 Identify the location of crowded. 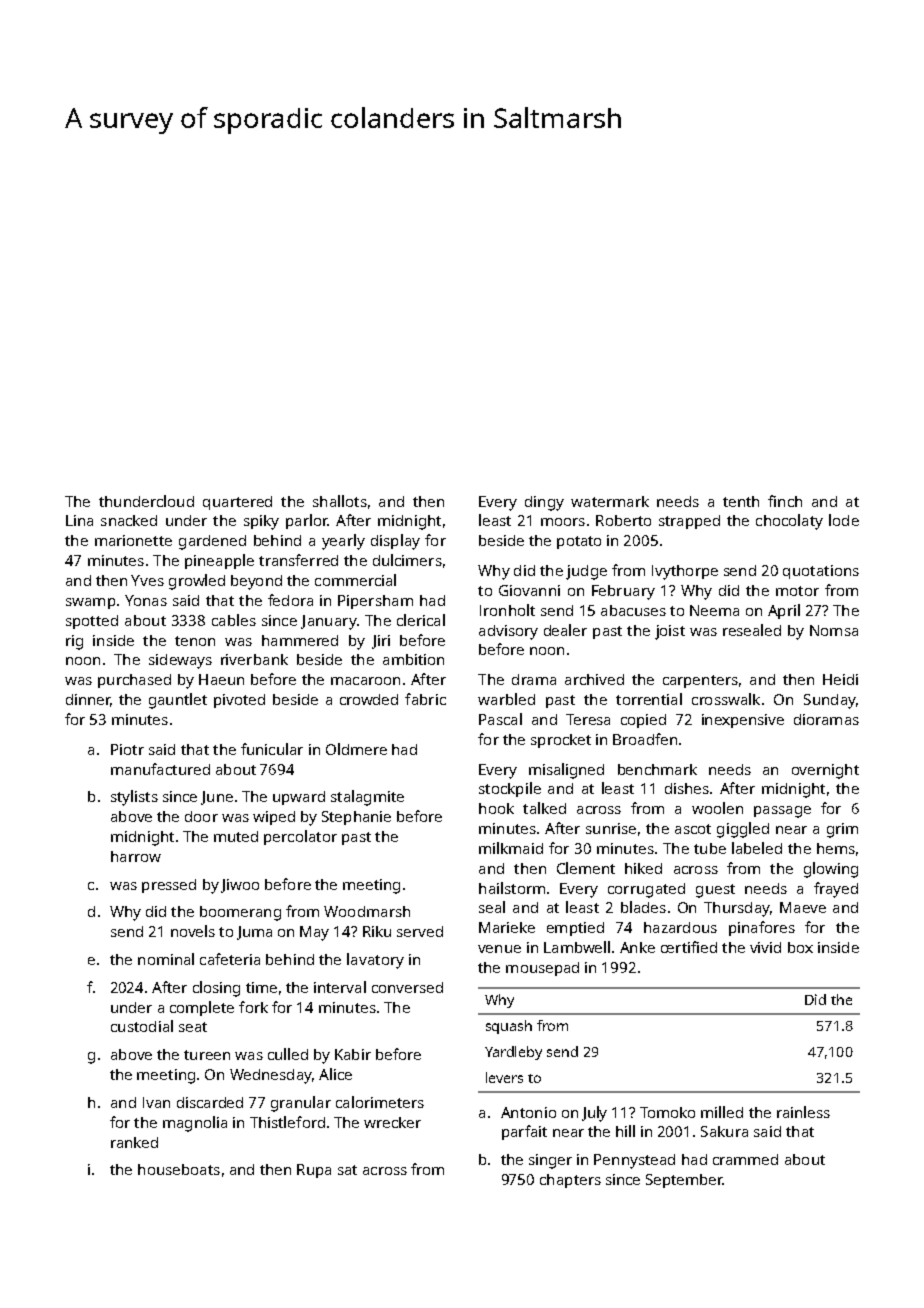
(369, 699).
